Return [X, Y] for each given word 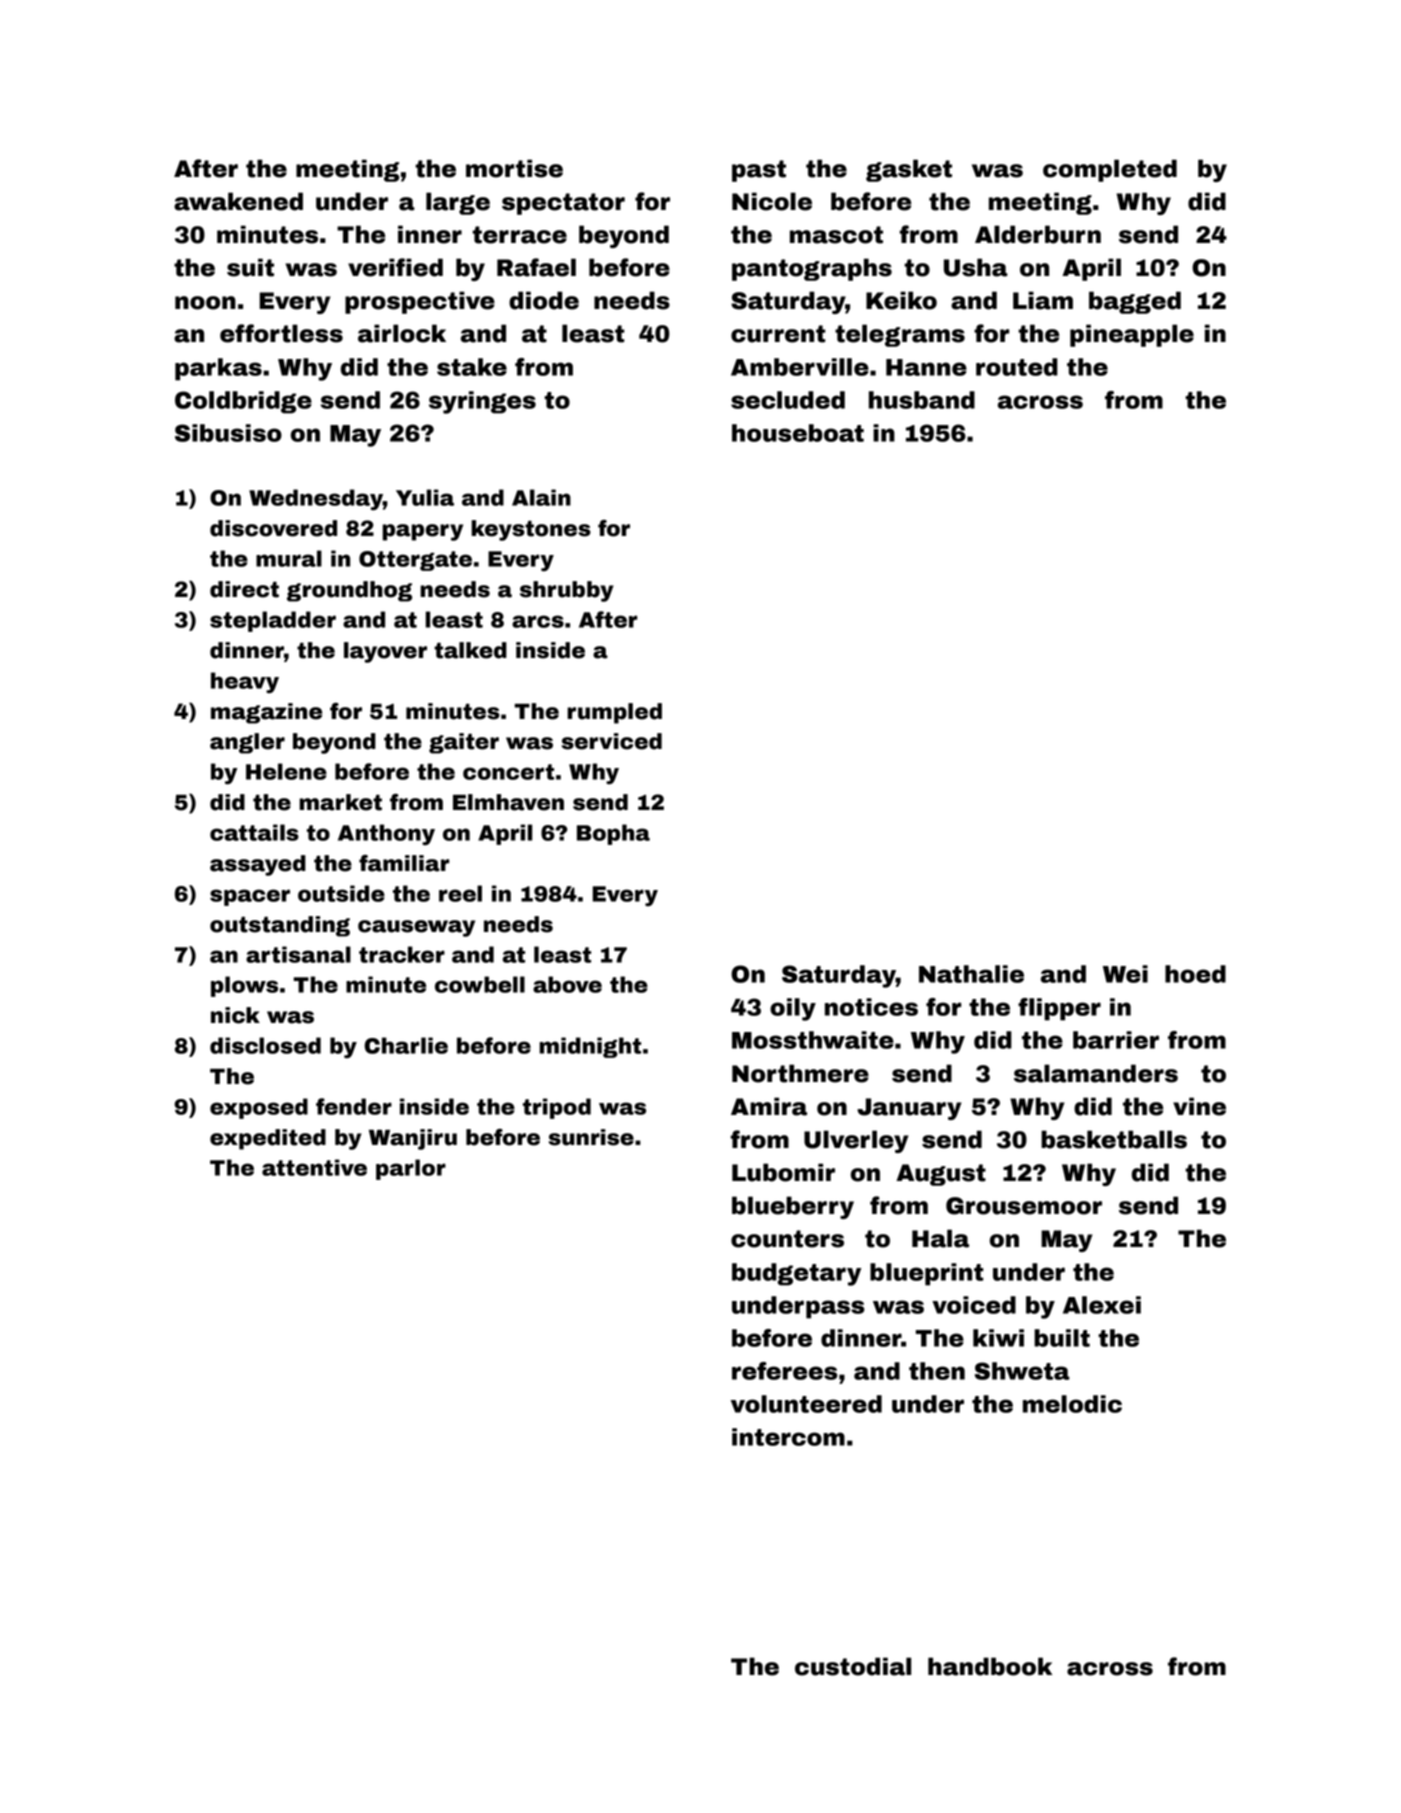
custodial [853, 1666]
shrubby [567, 591]
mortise [514, 168]
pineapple [1132, 335]
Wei [1125, 974]
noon [205, 303]
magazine [266, 713]
